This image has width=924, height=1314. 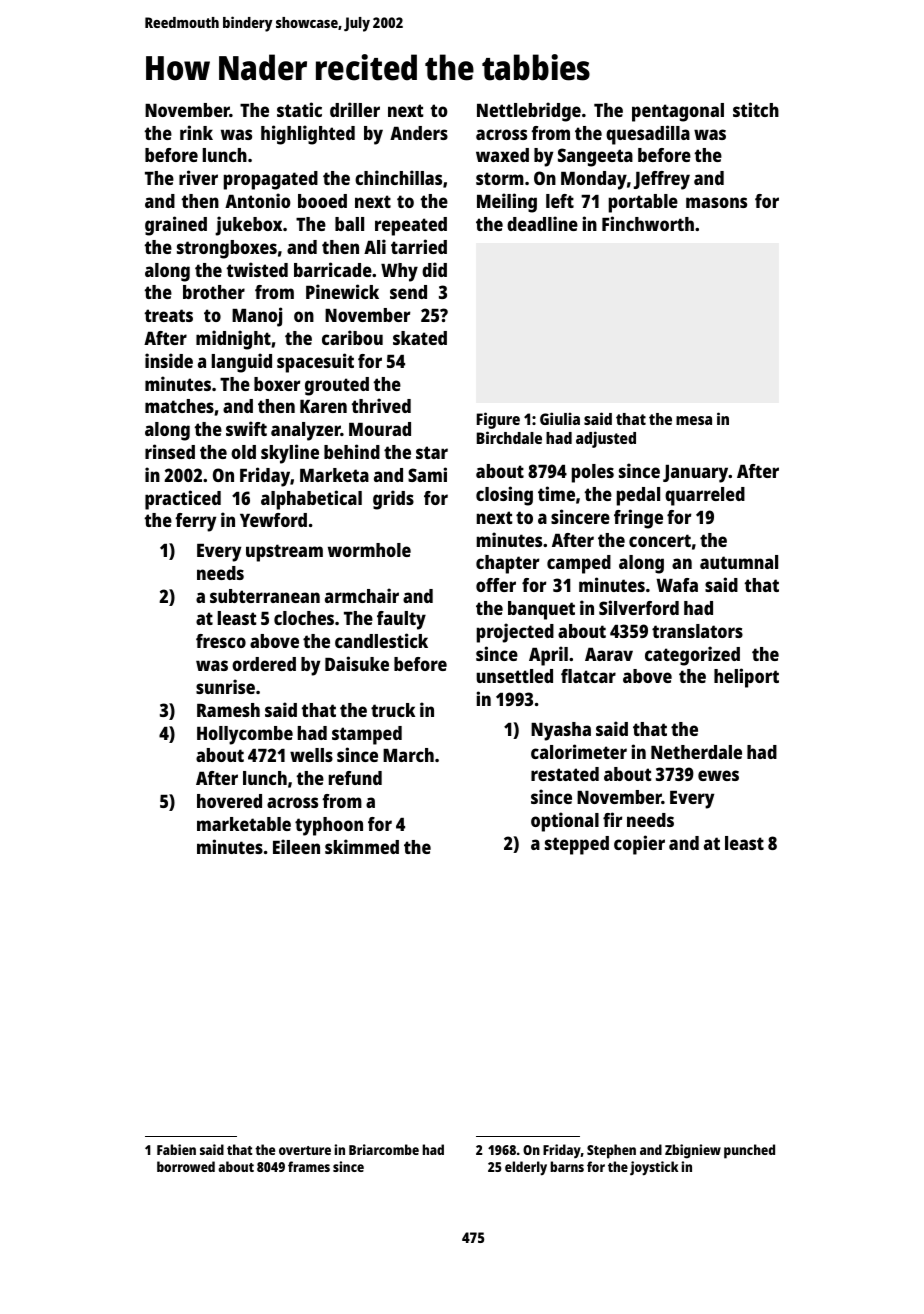 I want to click on swift, so click(x=246, y=428).
